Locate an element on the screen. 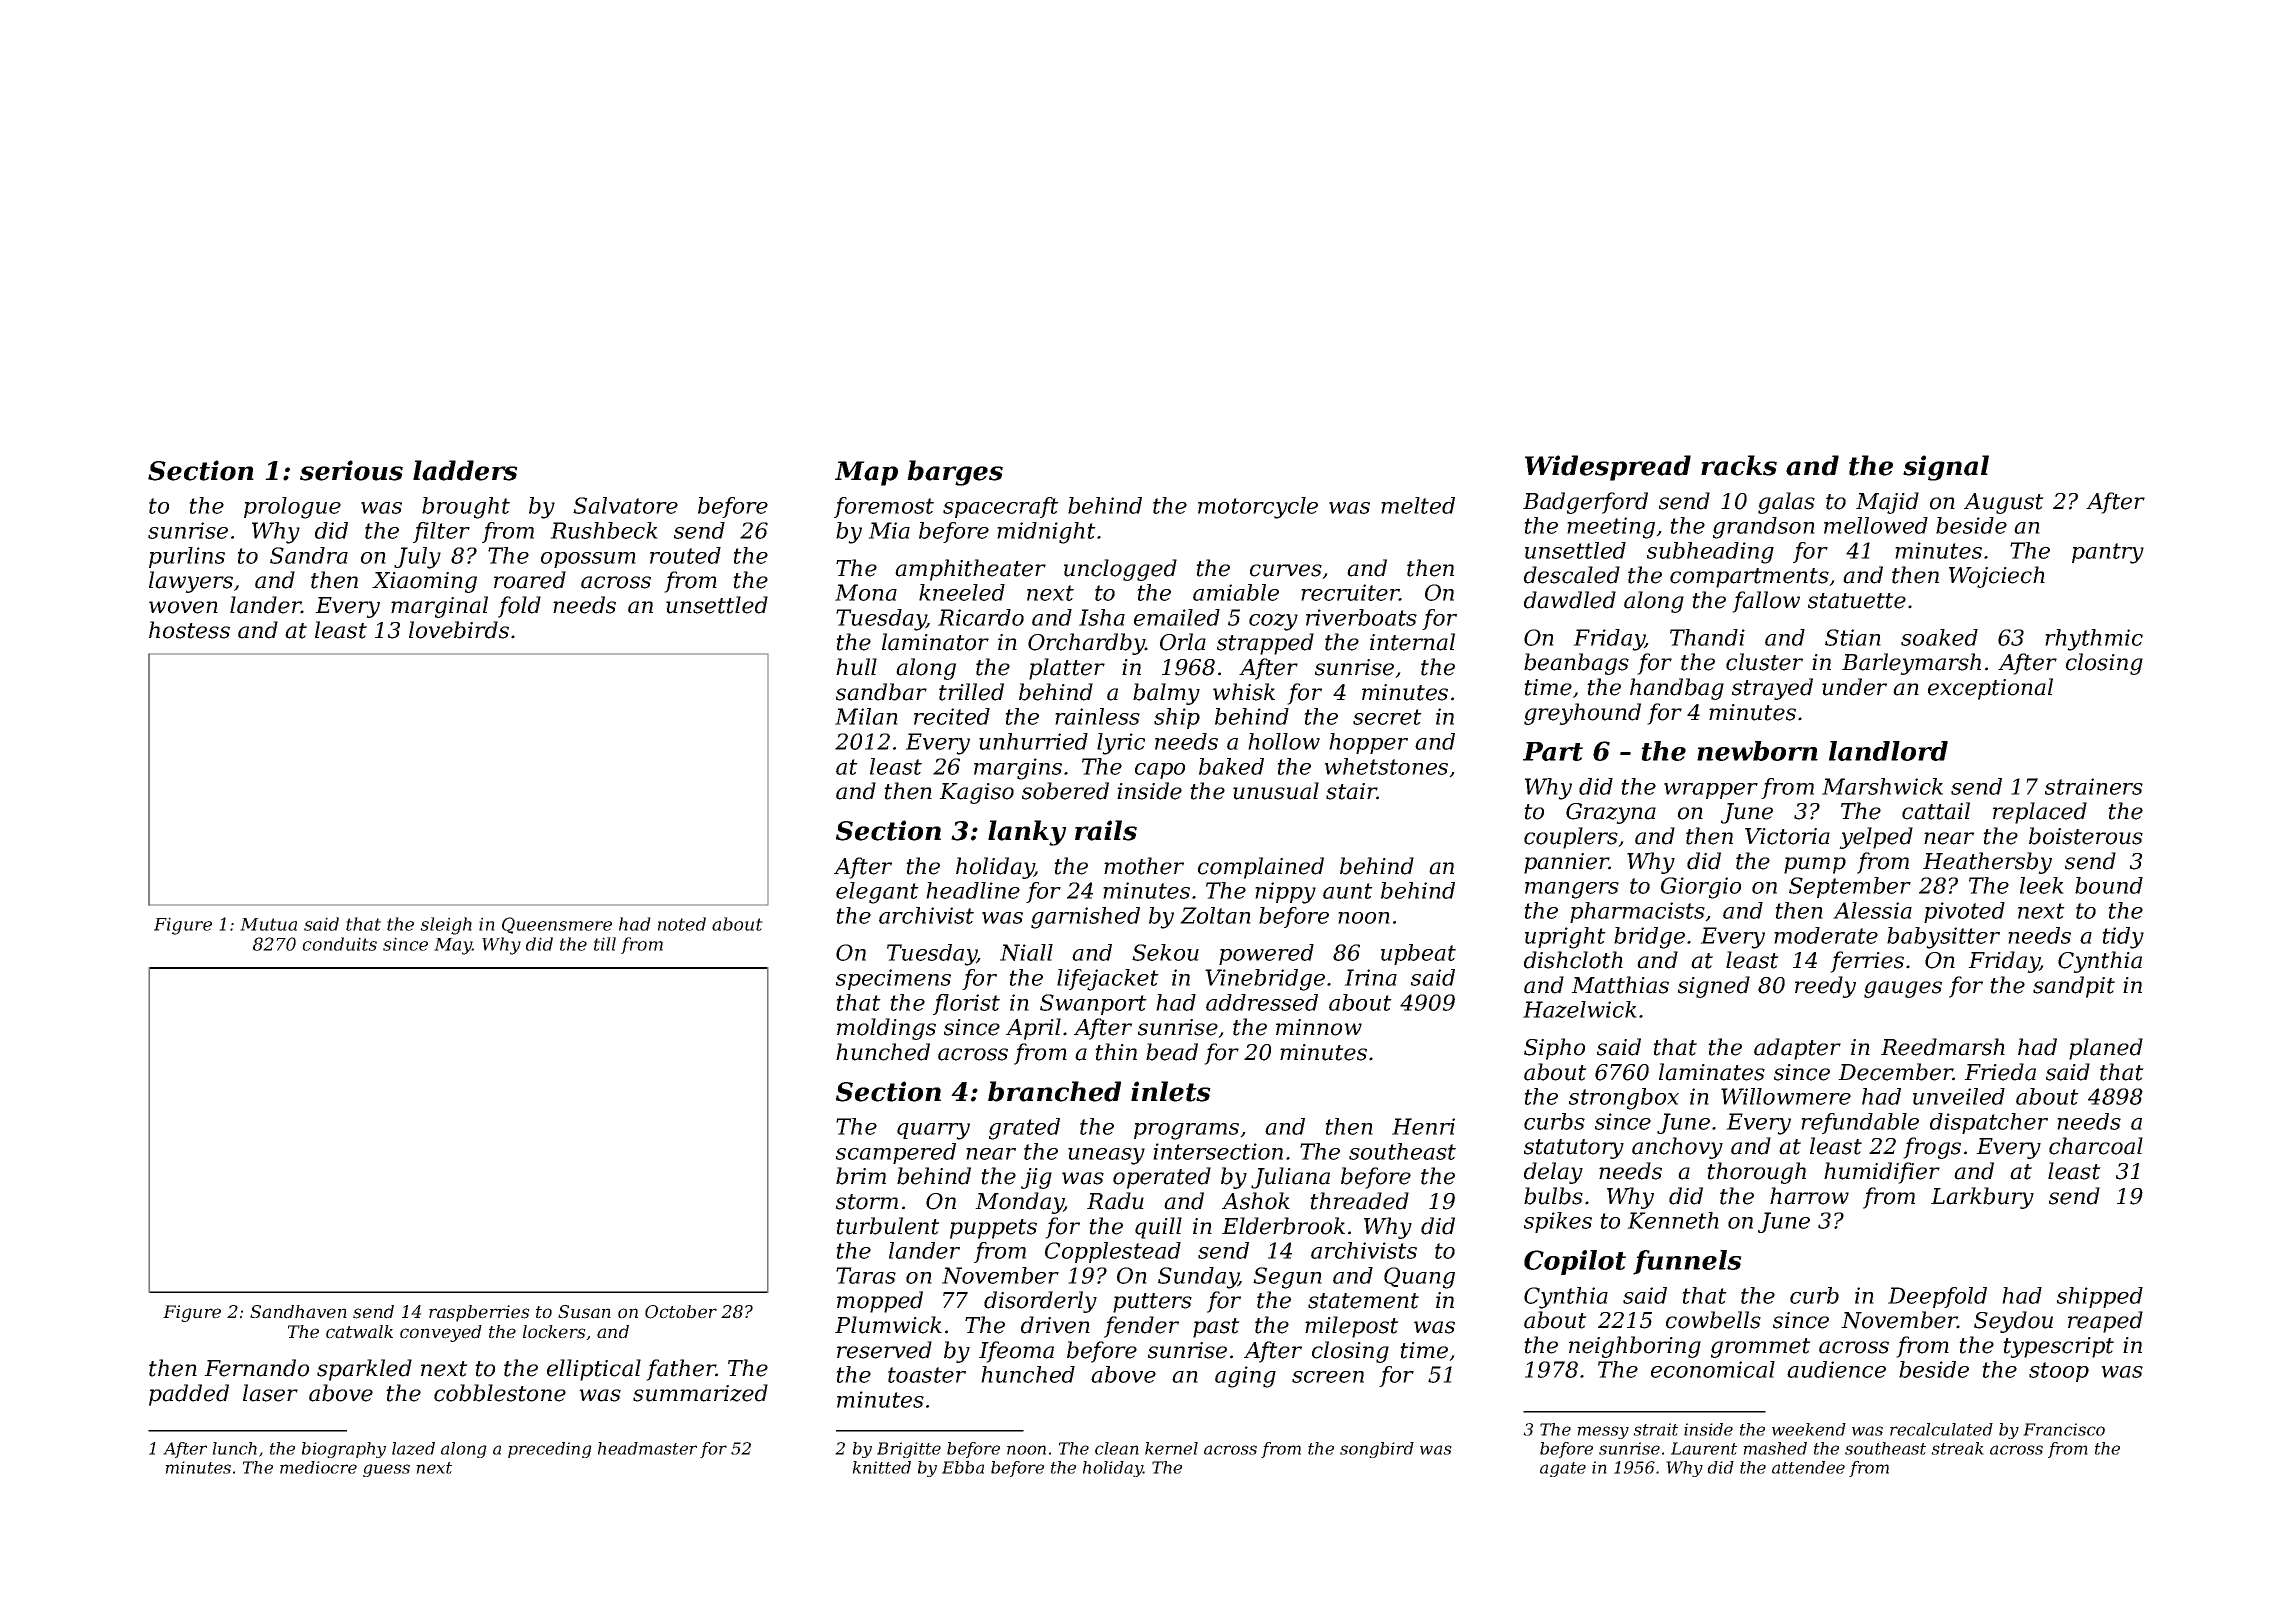  Stian is located at coordinates (1853, 637).
